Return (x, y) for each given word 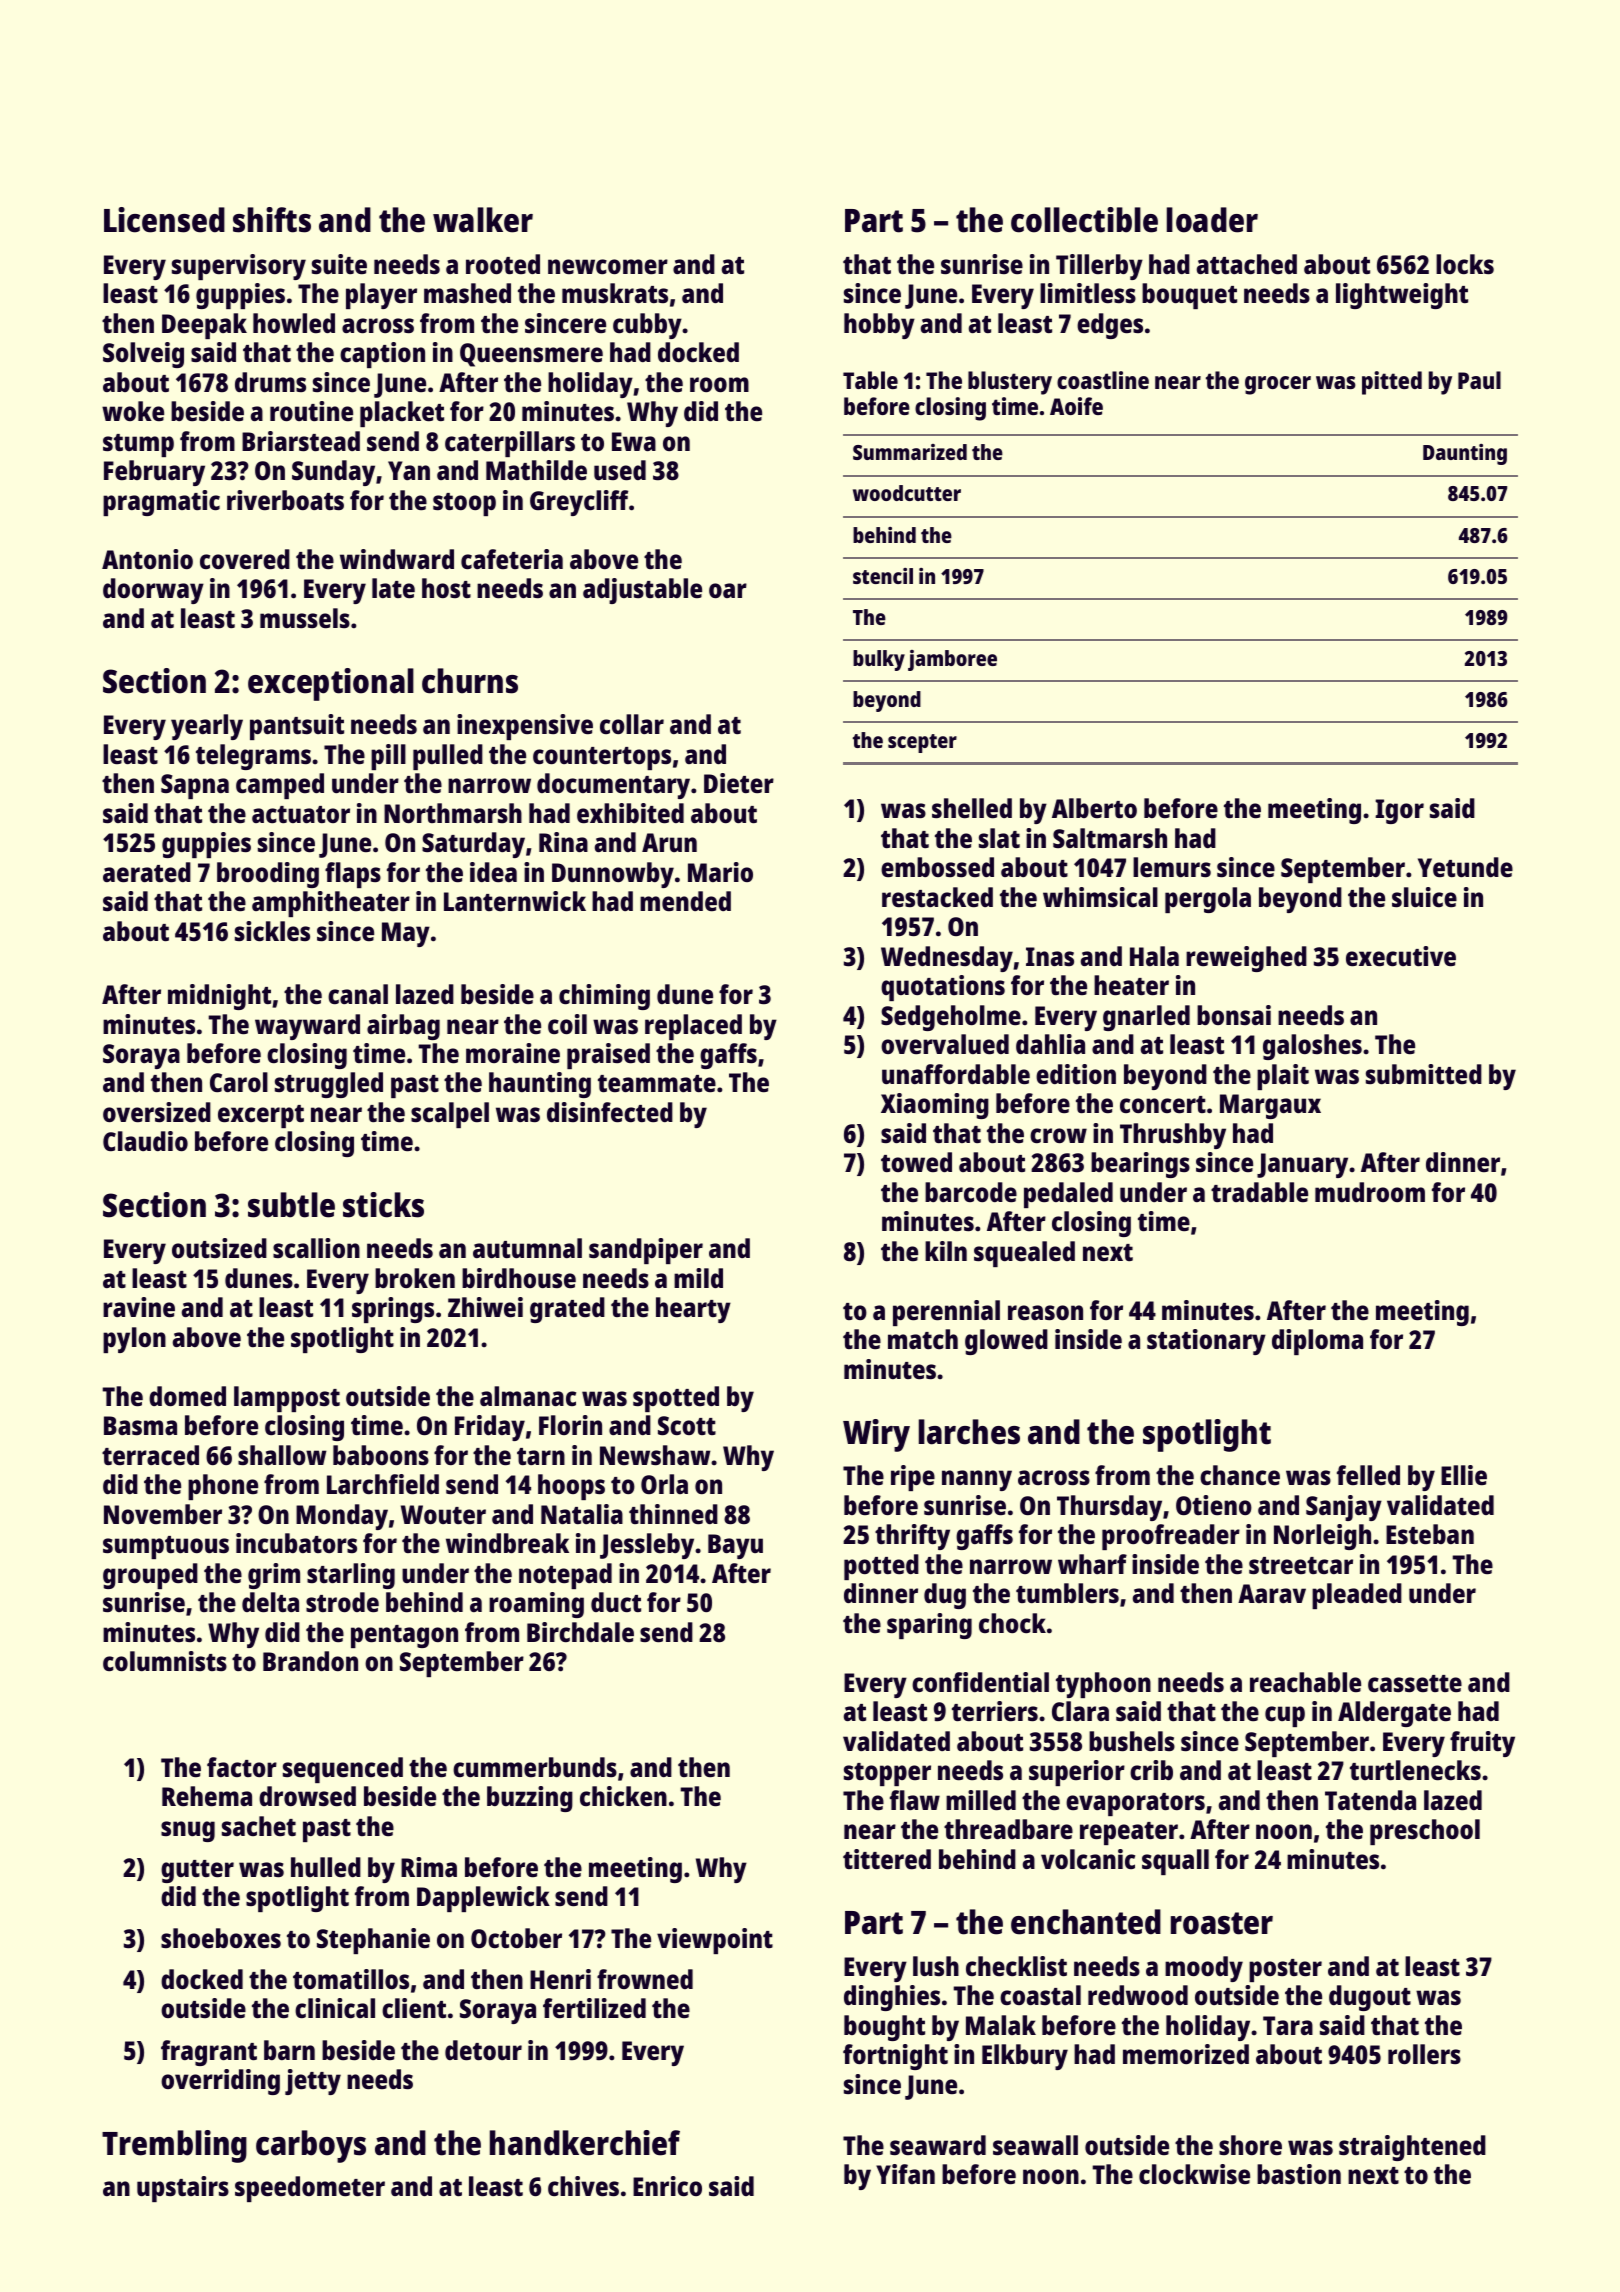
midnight (219, 997)
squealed (1024, 1254)
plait (1283, 1077)
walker (483, 220)
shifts (272, 220)
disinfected (610, 1112)
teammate (657, 1083)
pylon (134, 1340)
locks (1465, 264)
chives (583, 2186)
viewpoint (715, 1941)
